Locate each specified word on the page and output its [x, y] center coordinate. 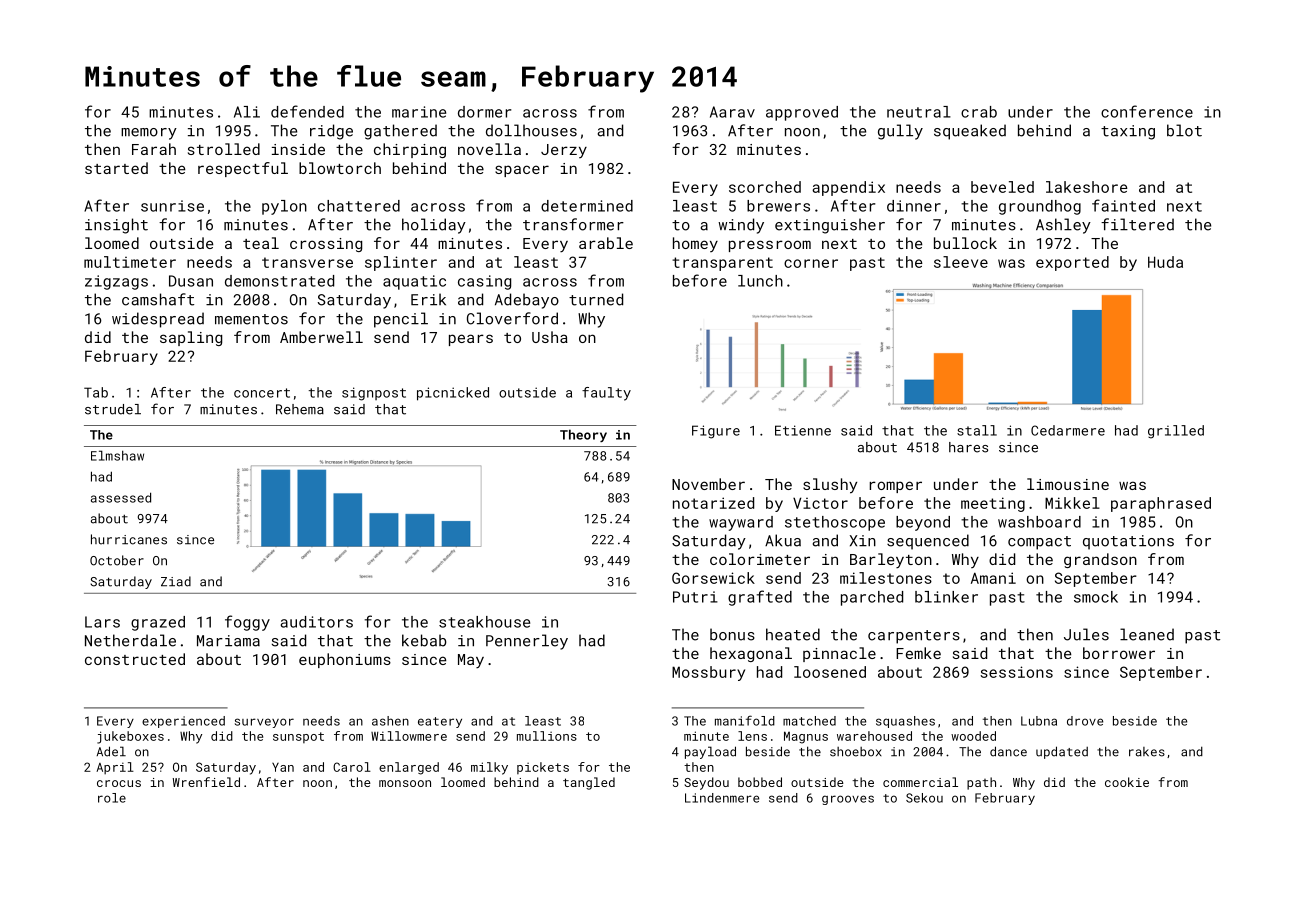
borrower [1119, 653]
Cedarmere [1068, 430]
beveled [1002, 187]
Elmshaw [117, 455]
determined [587, 206]
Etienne [803, 430]
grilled [1176, 432]
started [116, 168]
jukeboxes [130, 737]
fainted [1123, 205]
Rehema [300, 409]
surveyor [264, 723]
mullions [547, 736]
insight [116, 226]
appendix [848, 188]
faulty [606, 394]
